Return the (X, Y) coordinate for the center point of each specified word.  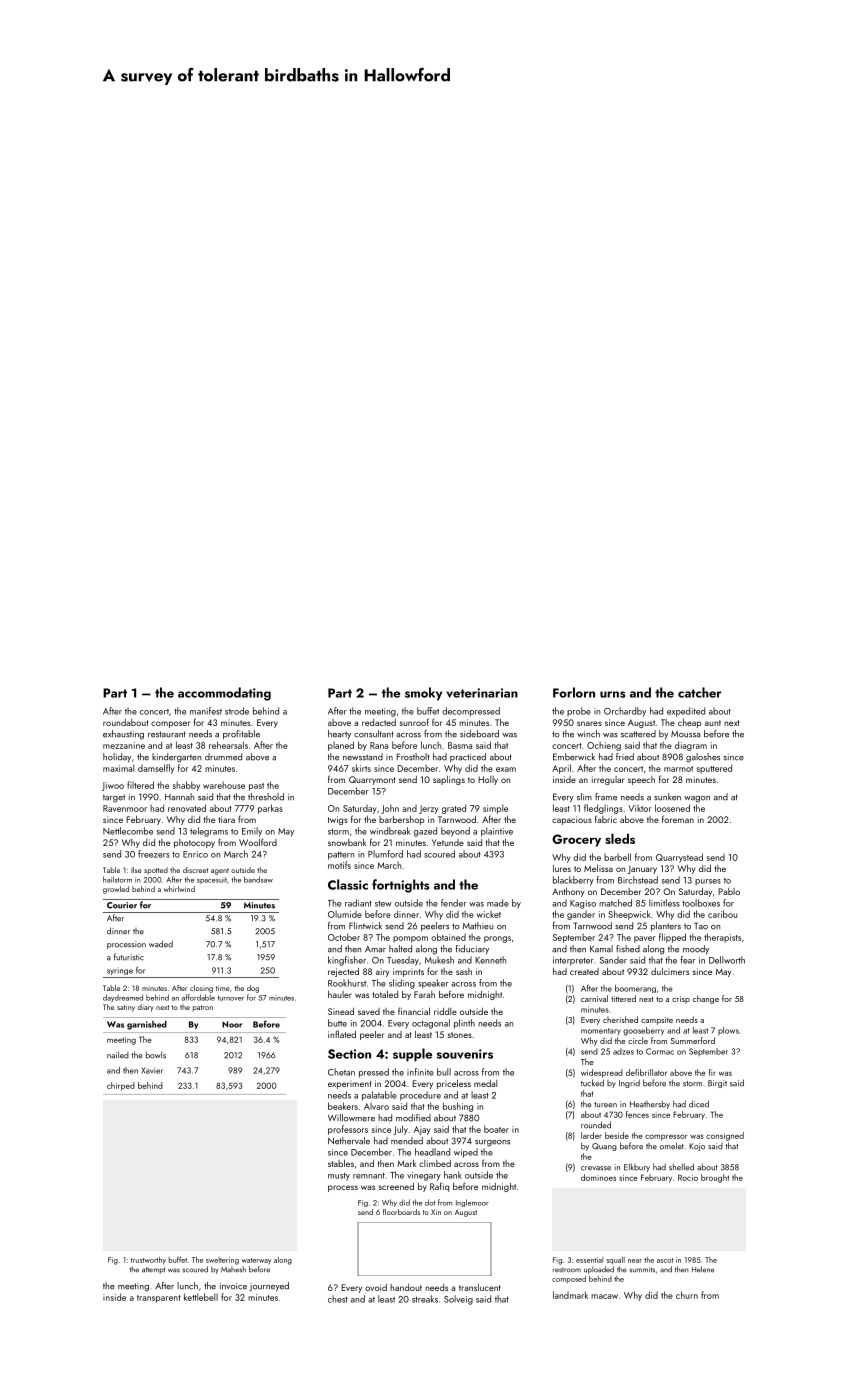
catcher (699, 692)
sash (464, 971)
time (223, 988)
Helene (703, 1269)
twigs (338, 820)
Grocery (576, 840)
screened (396, 1186)
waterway (256, 1261)
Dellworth (727, 960)
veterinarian (482, 693)
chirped (121, 1086)
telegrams (209, 832)
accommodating (224, 694)
